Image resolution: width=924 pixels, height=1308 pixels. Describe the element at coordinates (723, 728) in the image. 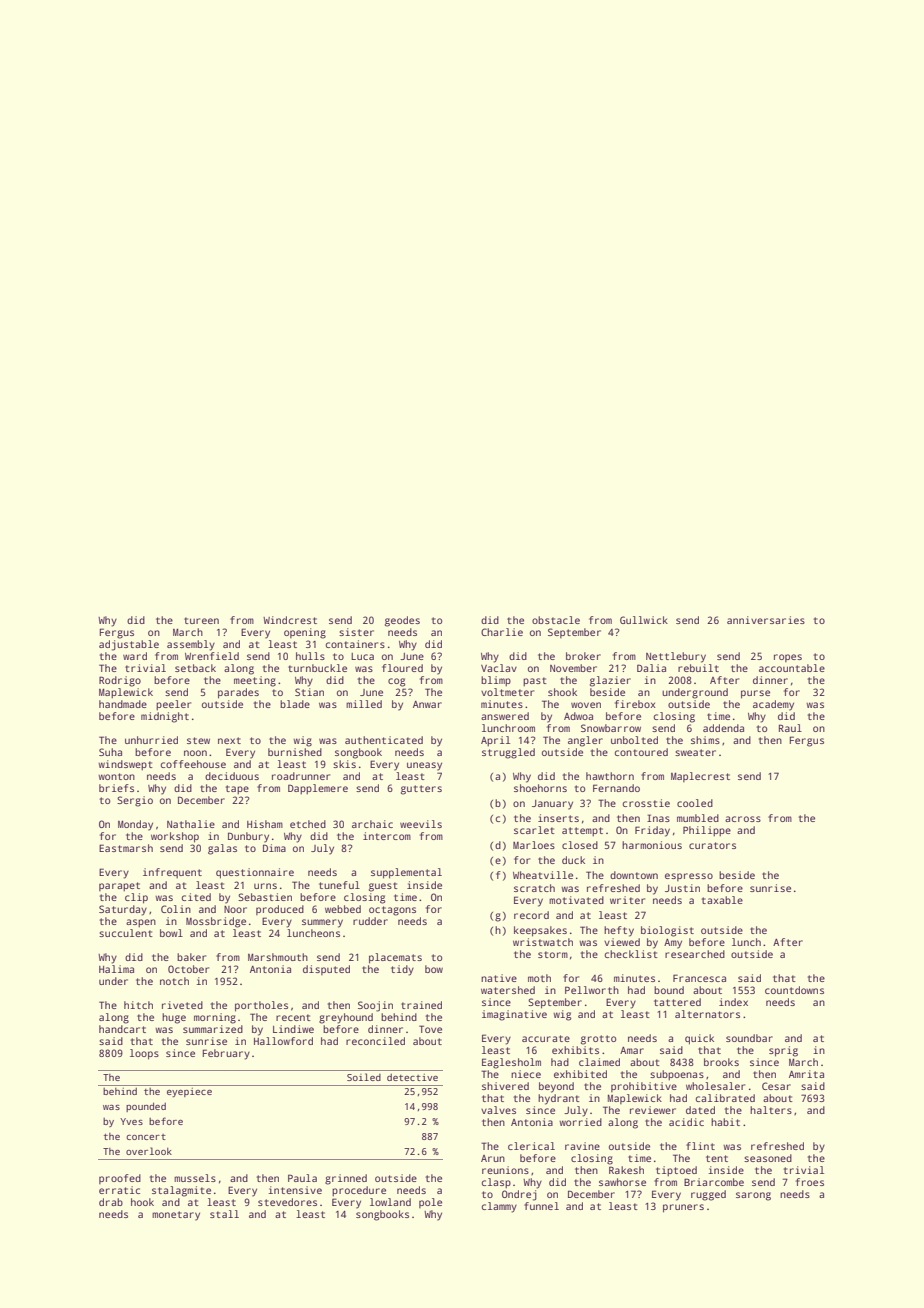

I see `addenda` at that location.
